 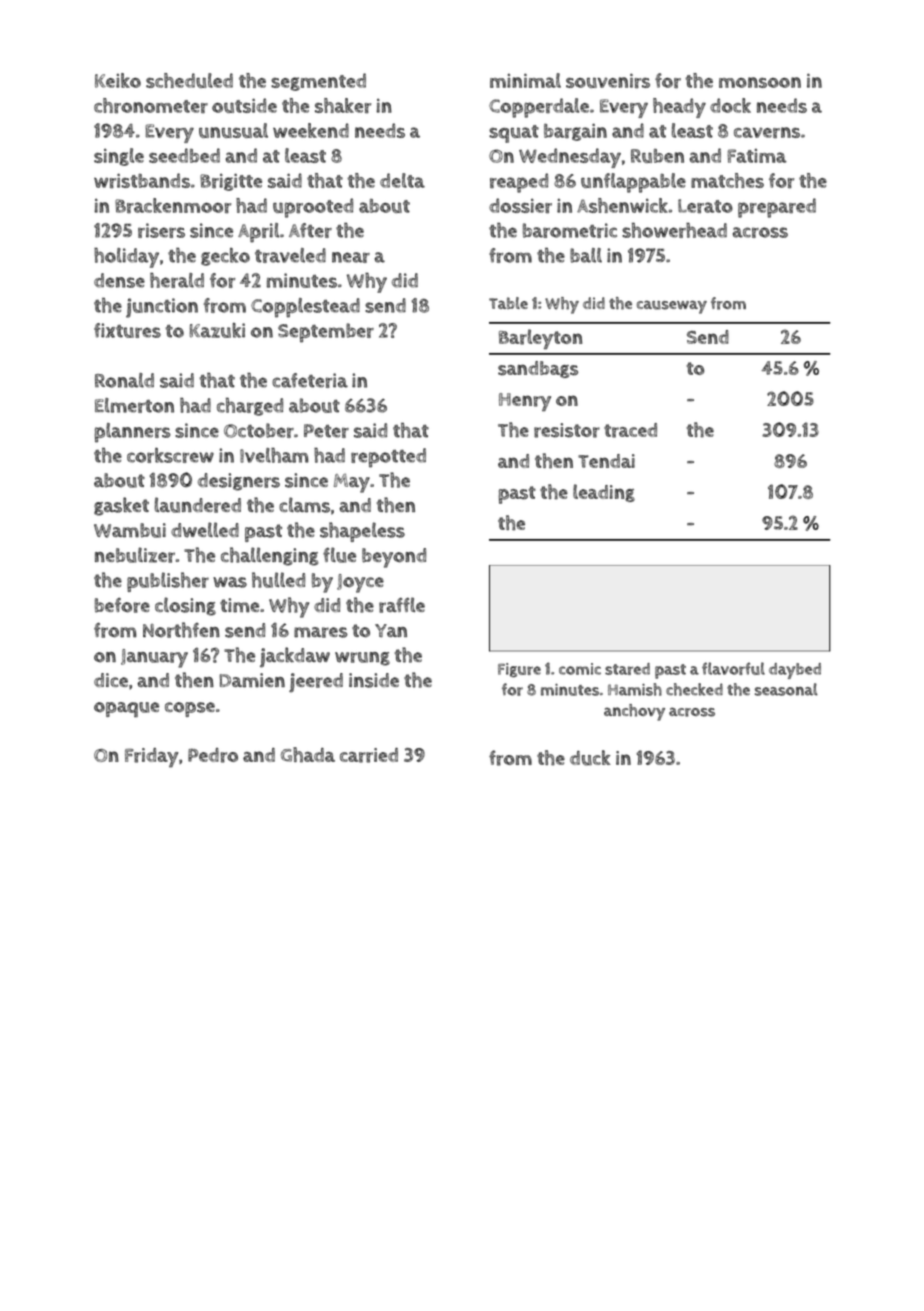 What do you see at coordinates (777, 208) in the screenshot?
I see `prepared` at bounding box center [777, 208].
